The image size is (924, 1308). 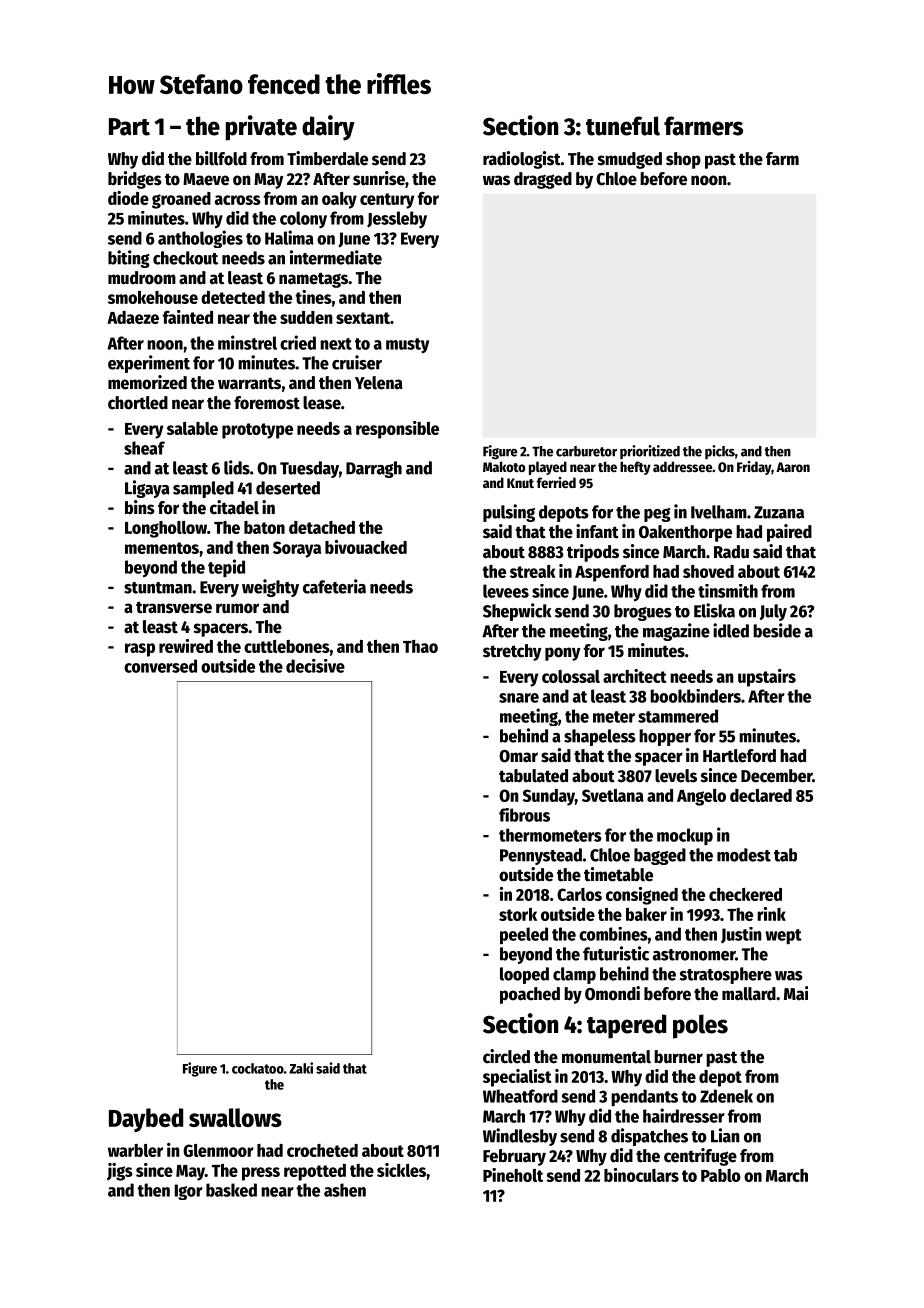 What do you see at coordinates (767, 678) in the document?
I see `upstairs` at bounding box center [767, 678].
